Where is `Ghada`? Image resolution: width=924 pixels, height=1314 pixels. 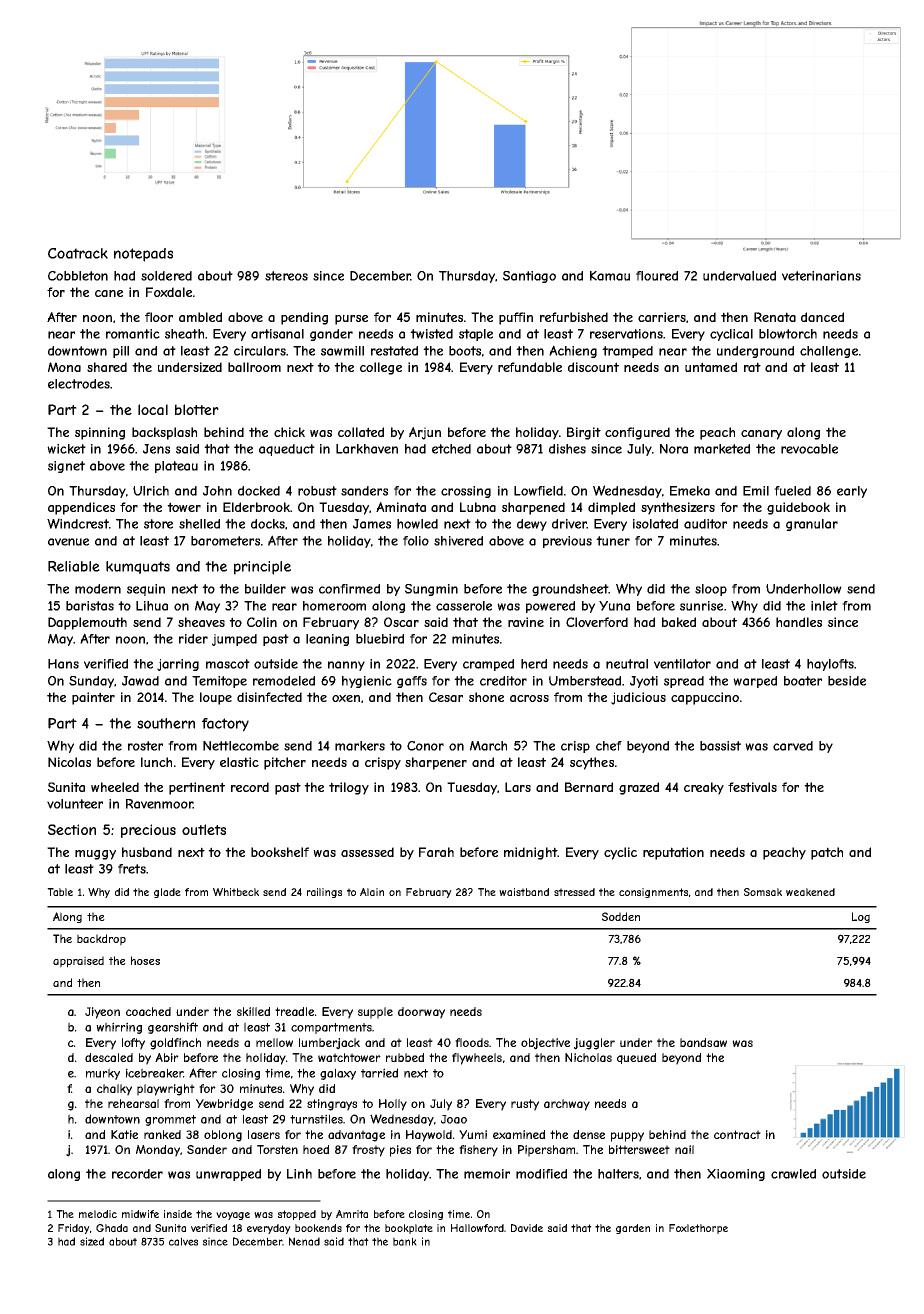 Ghada is located at coordinates (112, 1228).
